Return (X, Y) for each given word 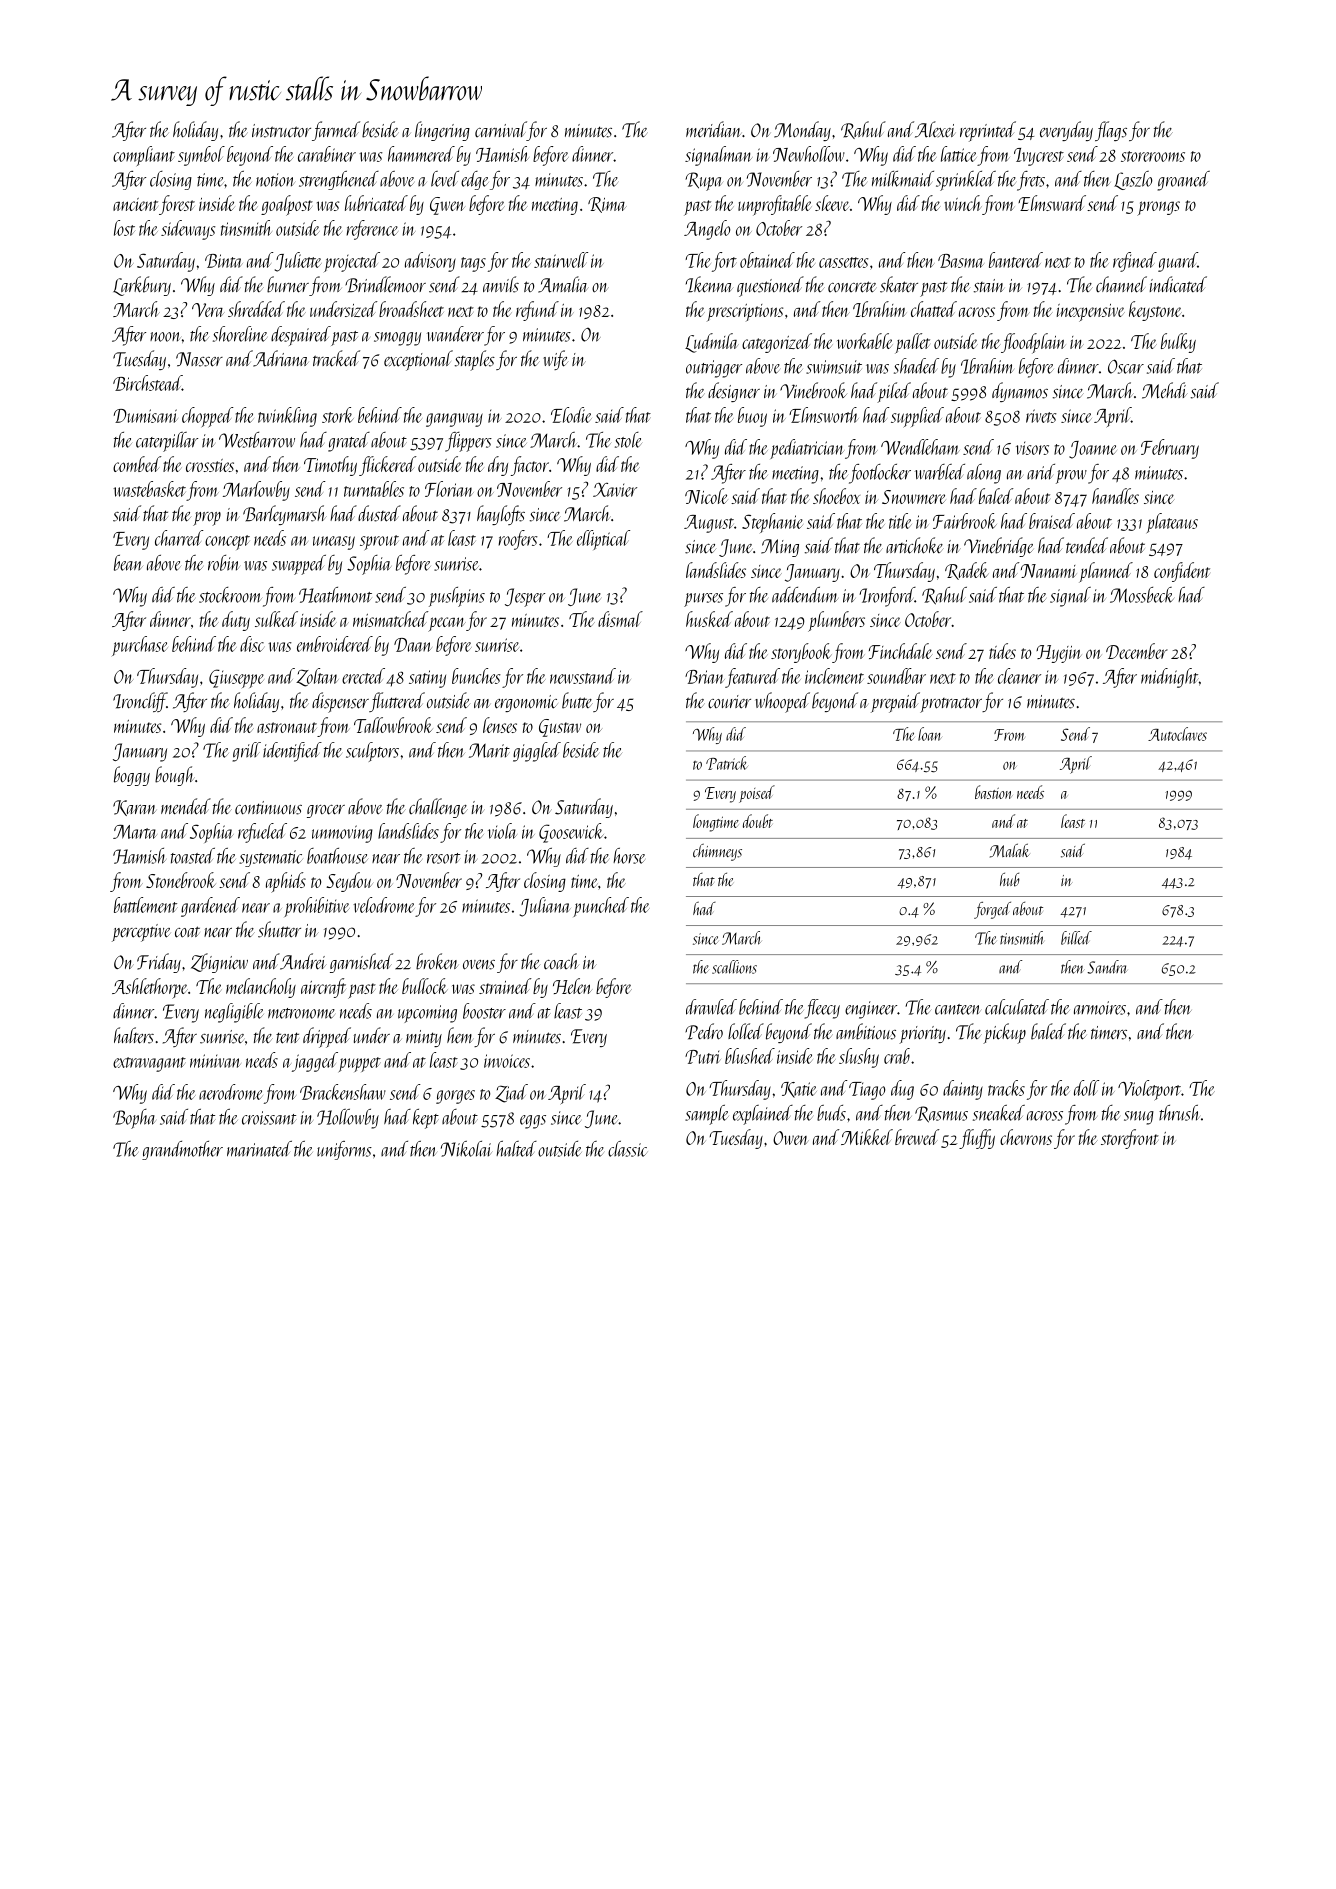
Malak (1010, 850)
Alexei (935, 129)
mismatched (390, 619)
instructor (281, 131)
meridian (713, 129)
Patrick (727, 763)
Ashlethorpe (150, 988)
